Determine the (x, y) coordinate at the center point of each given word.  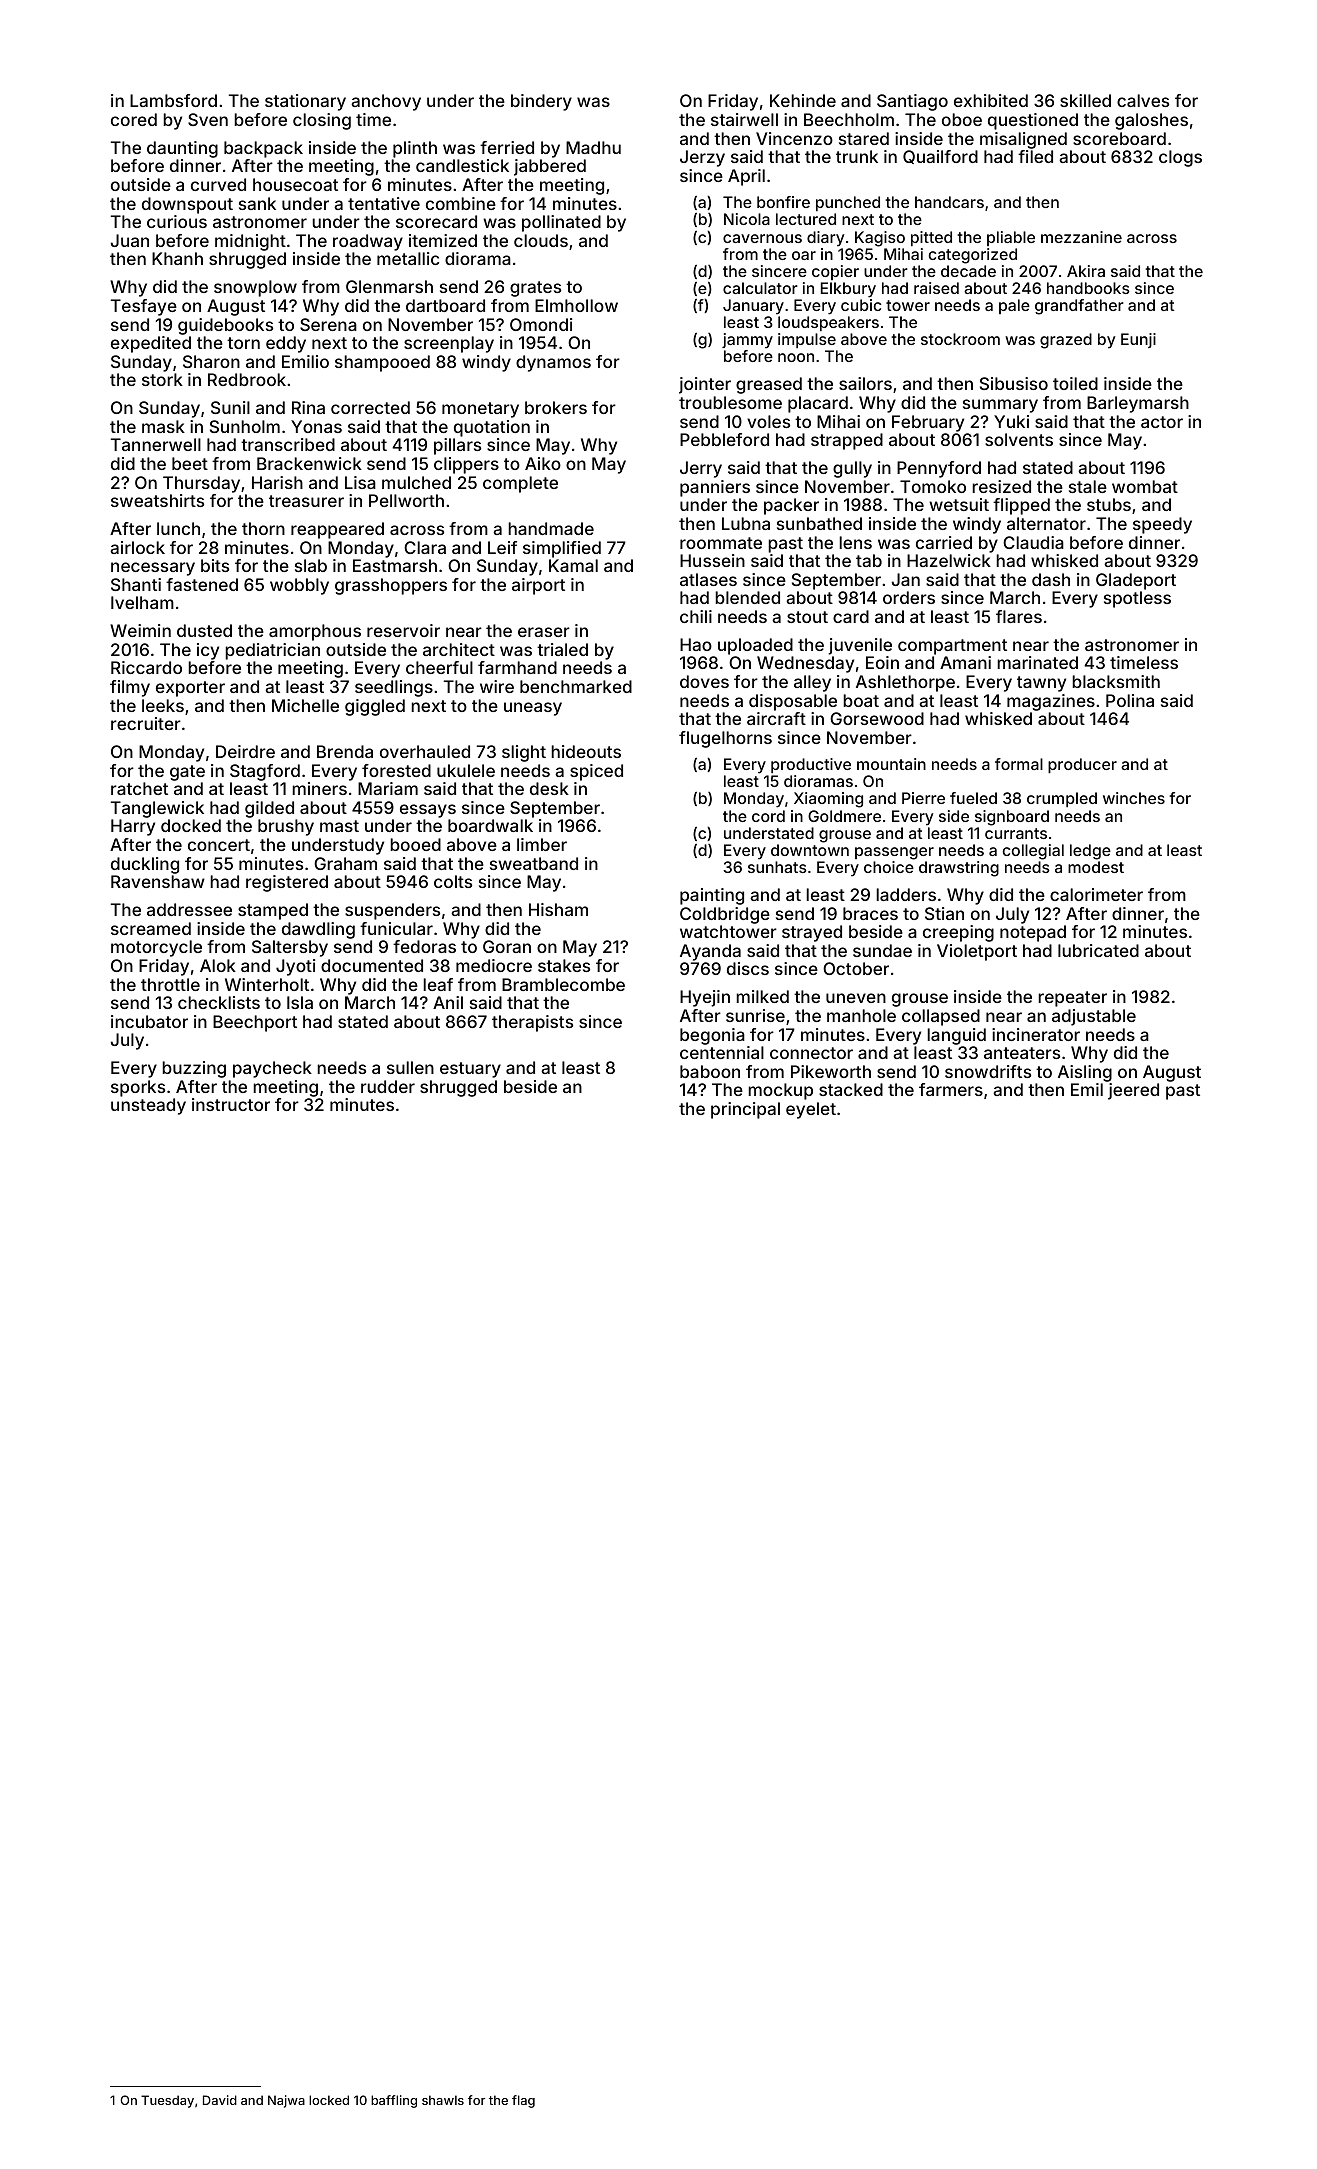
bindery (541, 102)
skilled (1085, 100)
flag (523, 2101)
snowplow (255, 288)
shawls (443, 2100)
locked (329, 2100)
